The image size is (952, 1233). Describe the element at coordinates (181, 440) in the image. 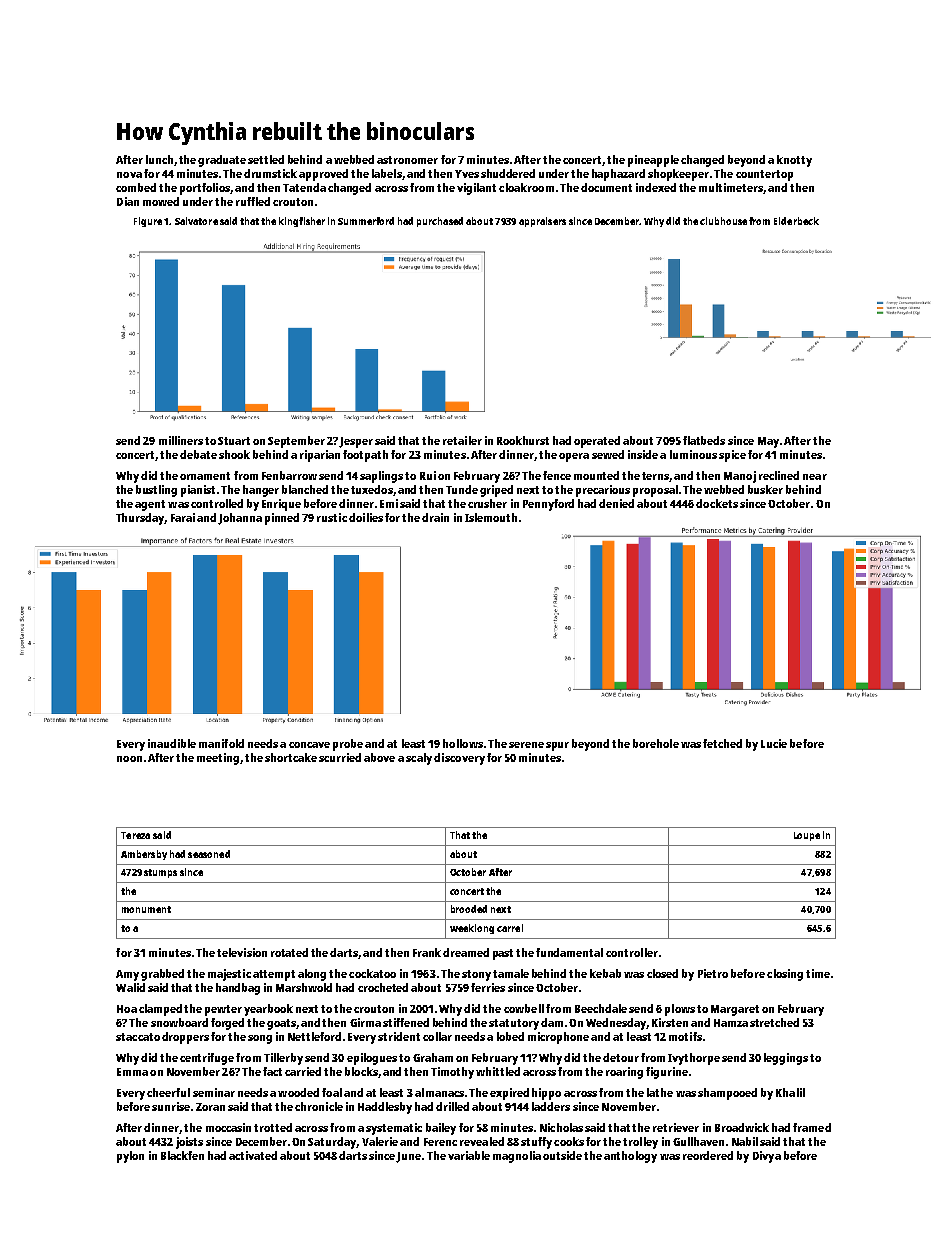

I see `milliners` at that location.
